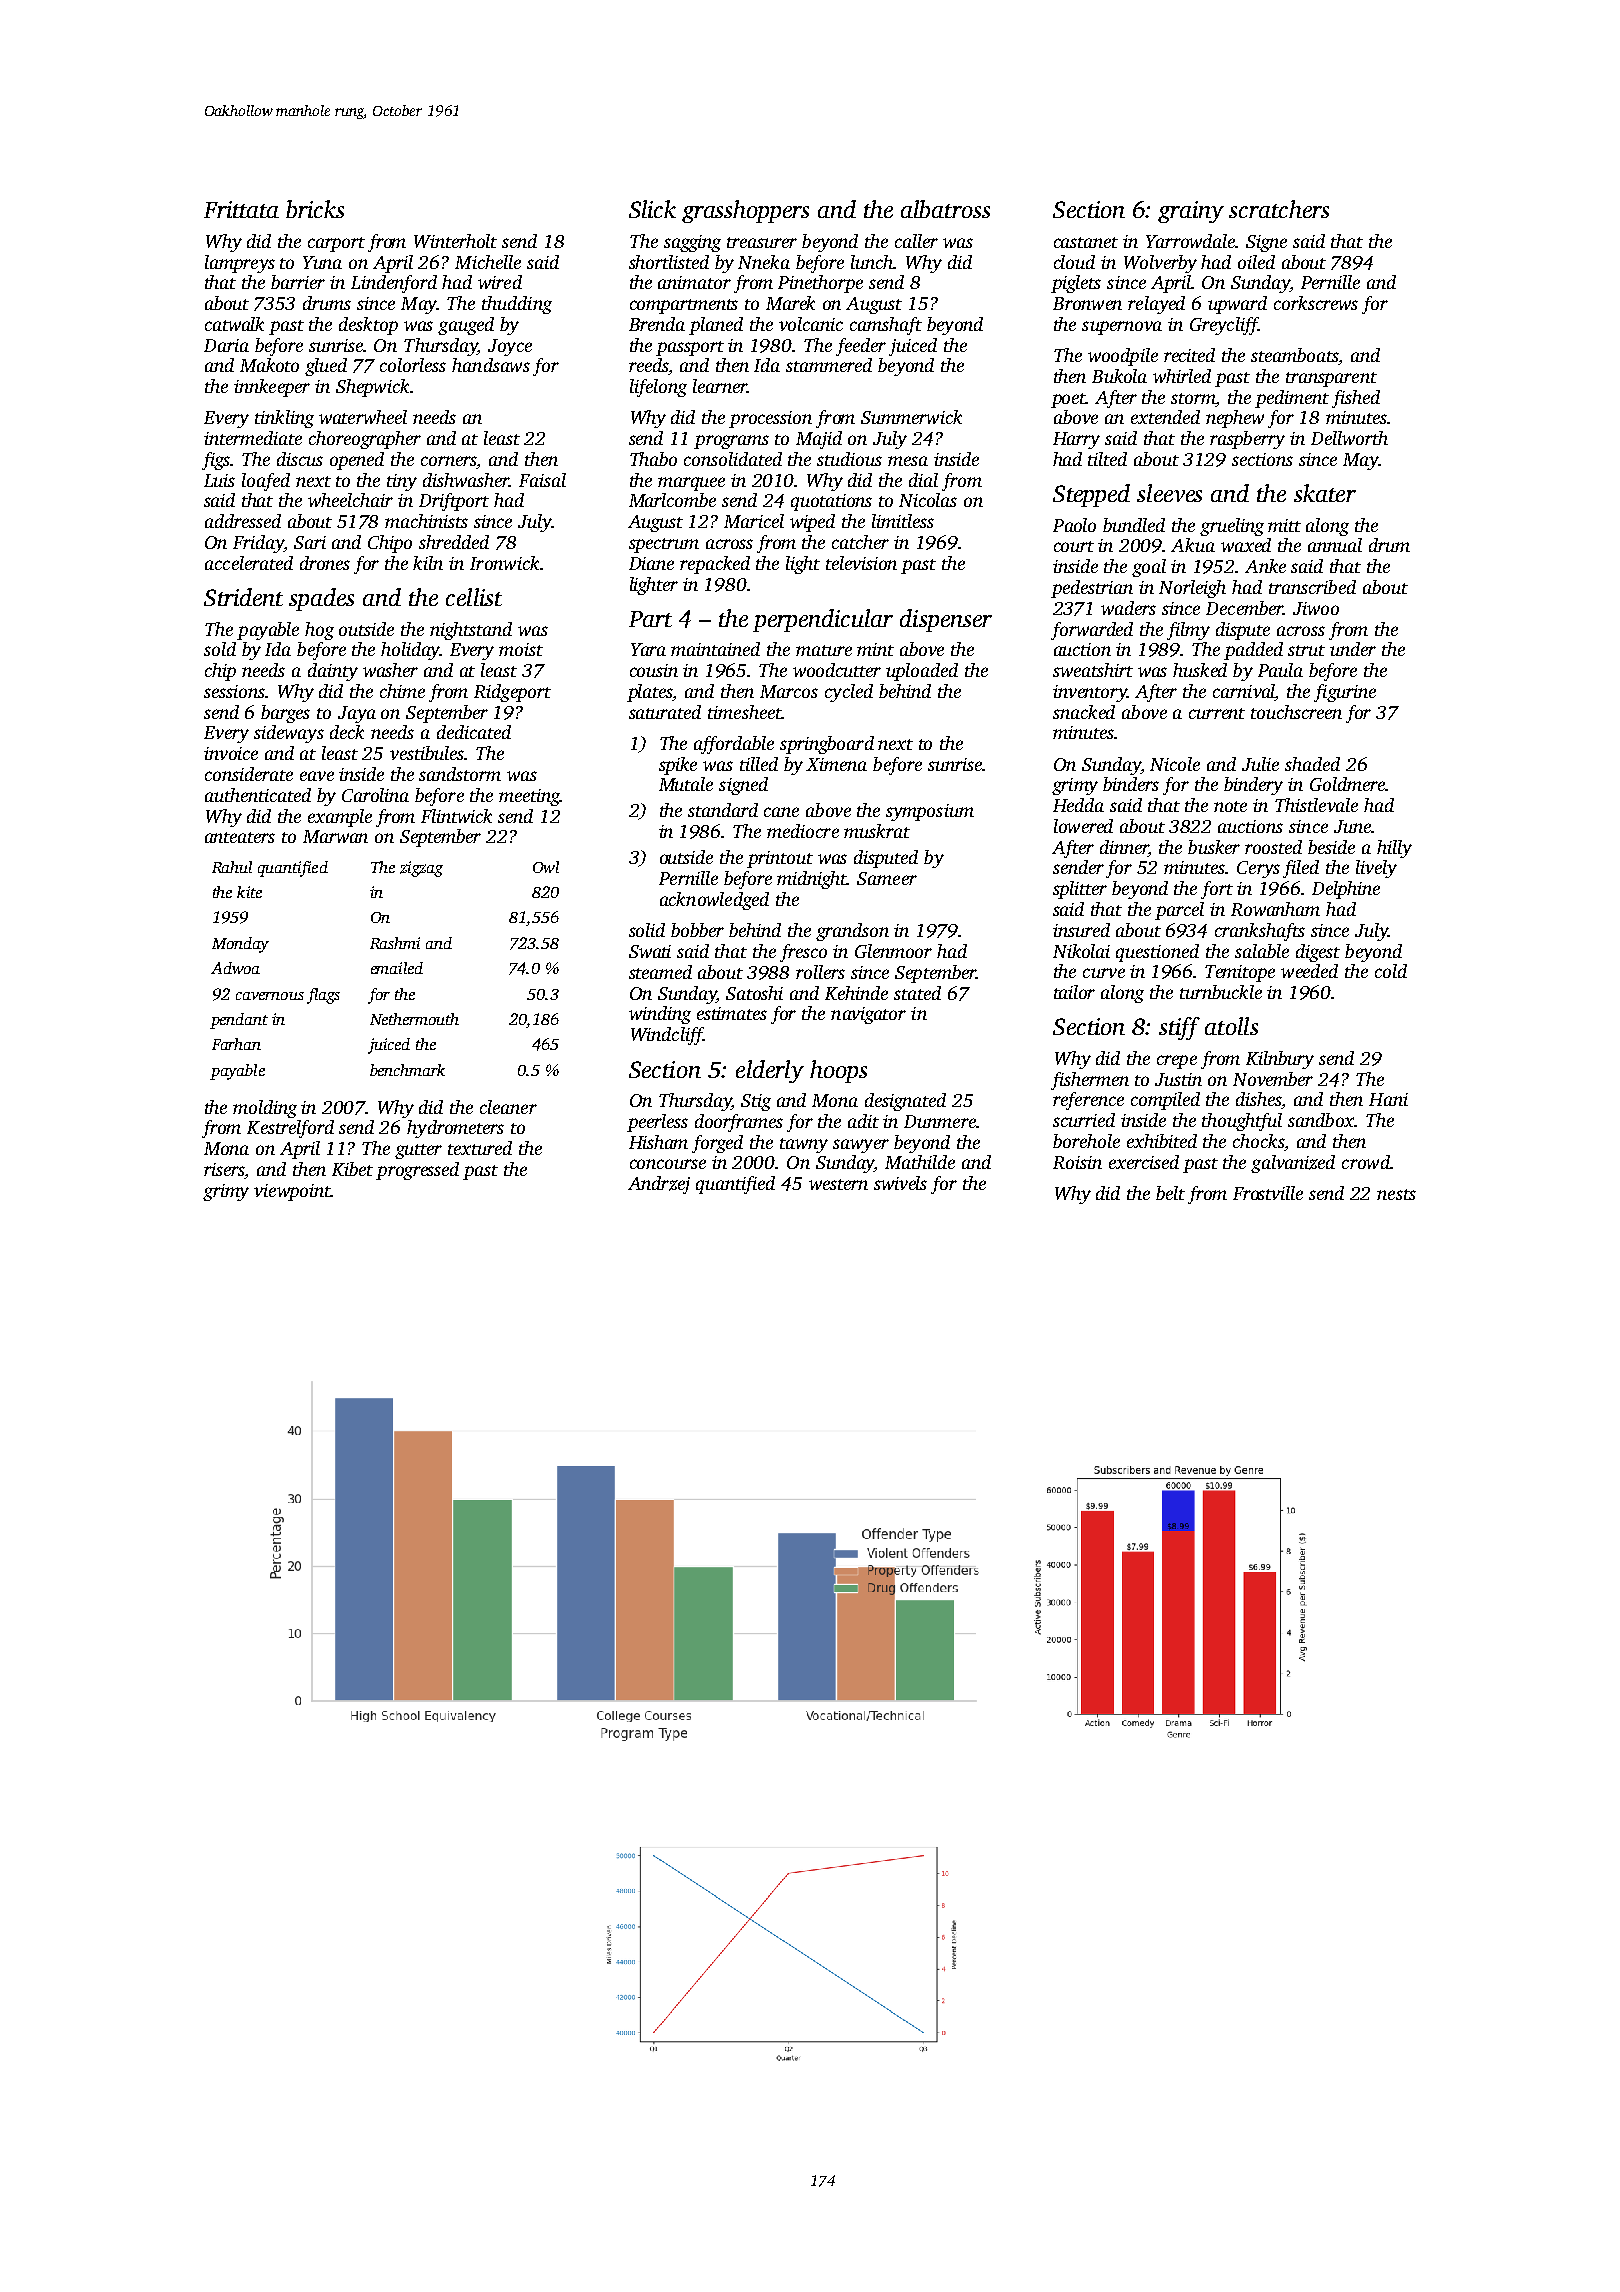 The width and height of the screenshot is (1620, 2292). Describe the element at coordinates (1366, 1162) in the screenshot. I see `crowd` at that location.
